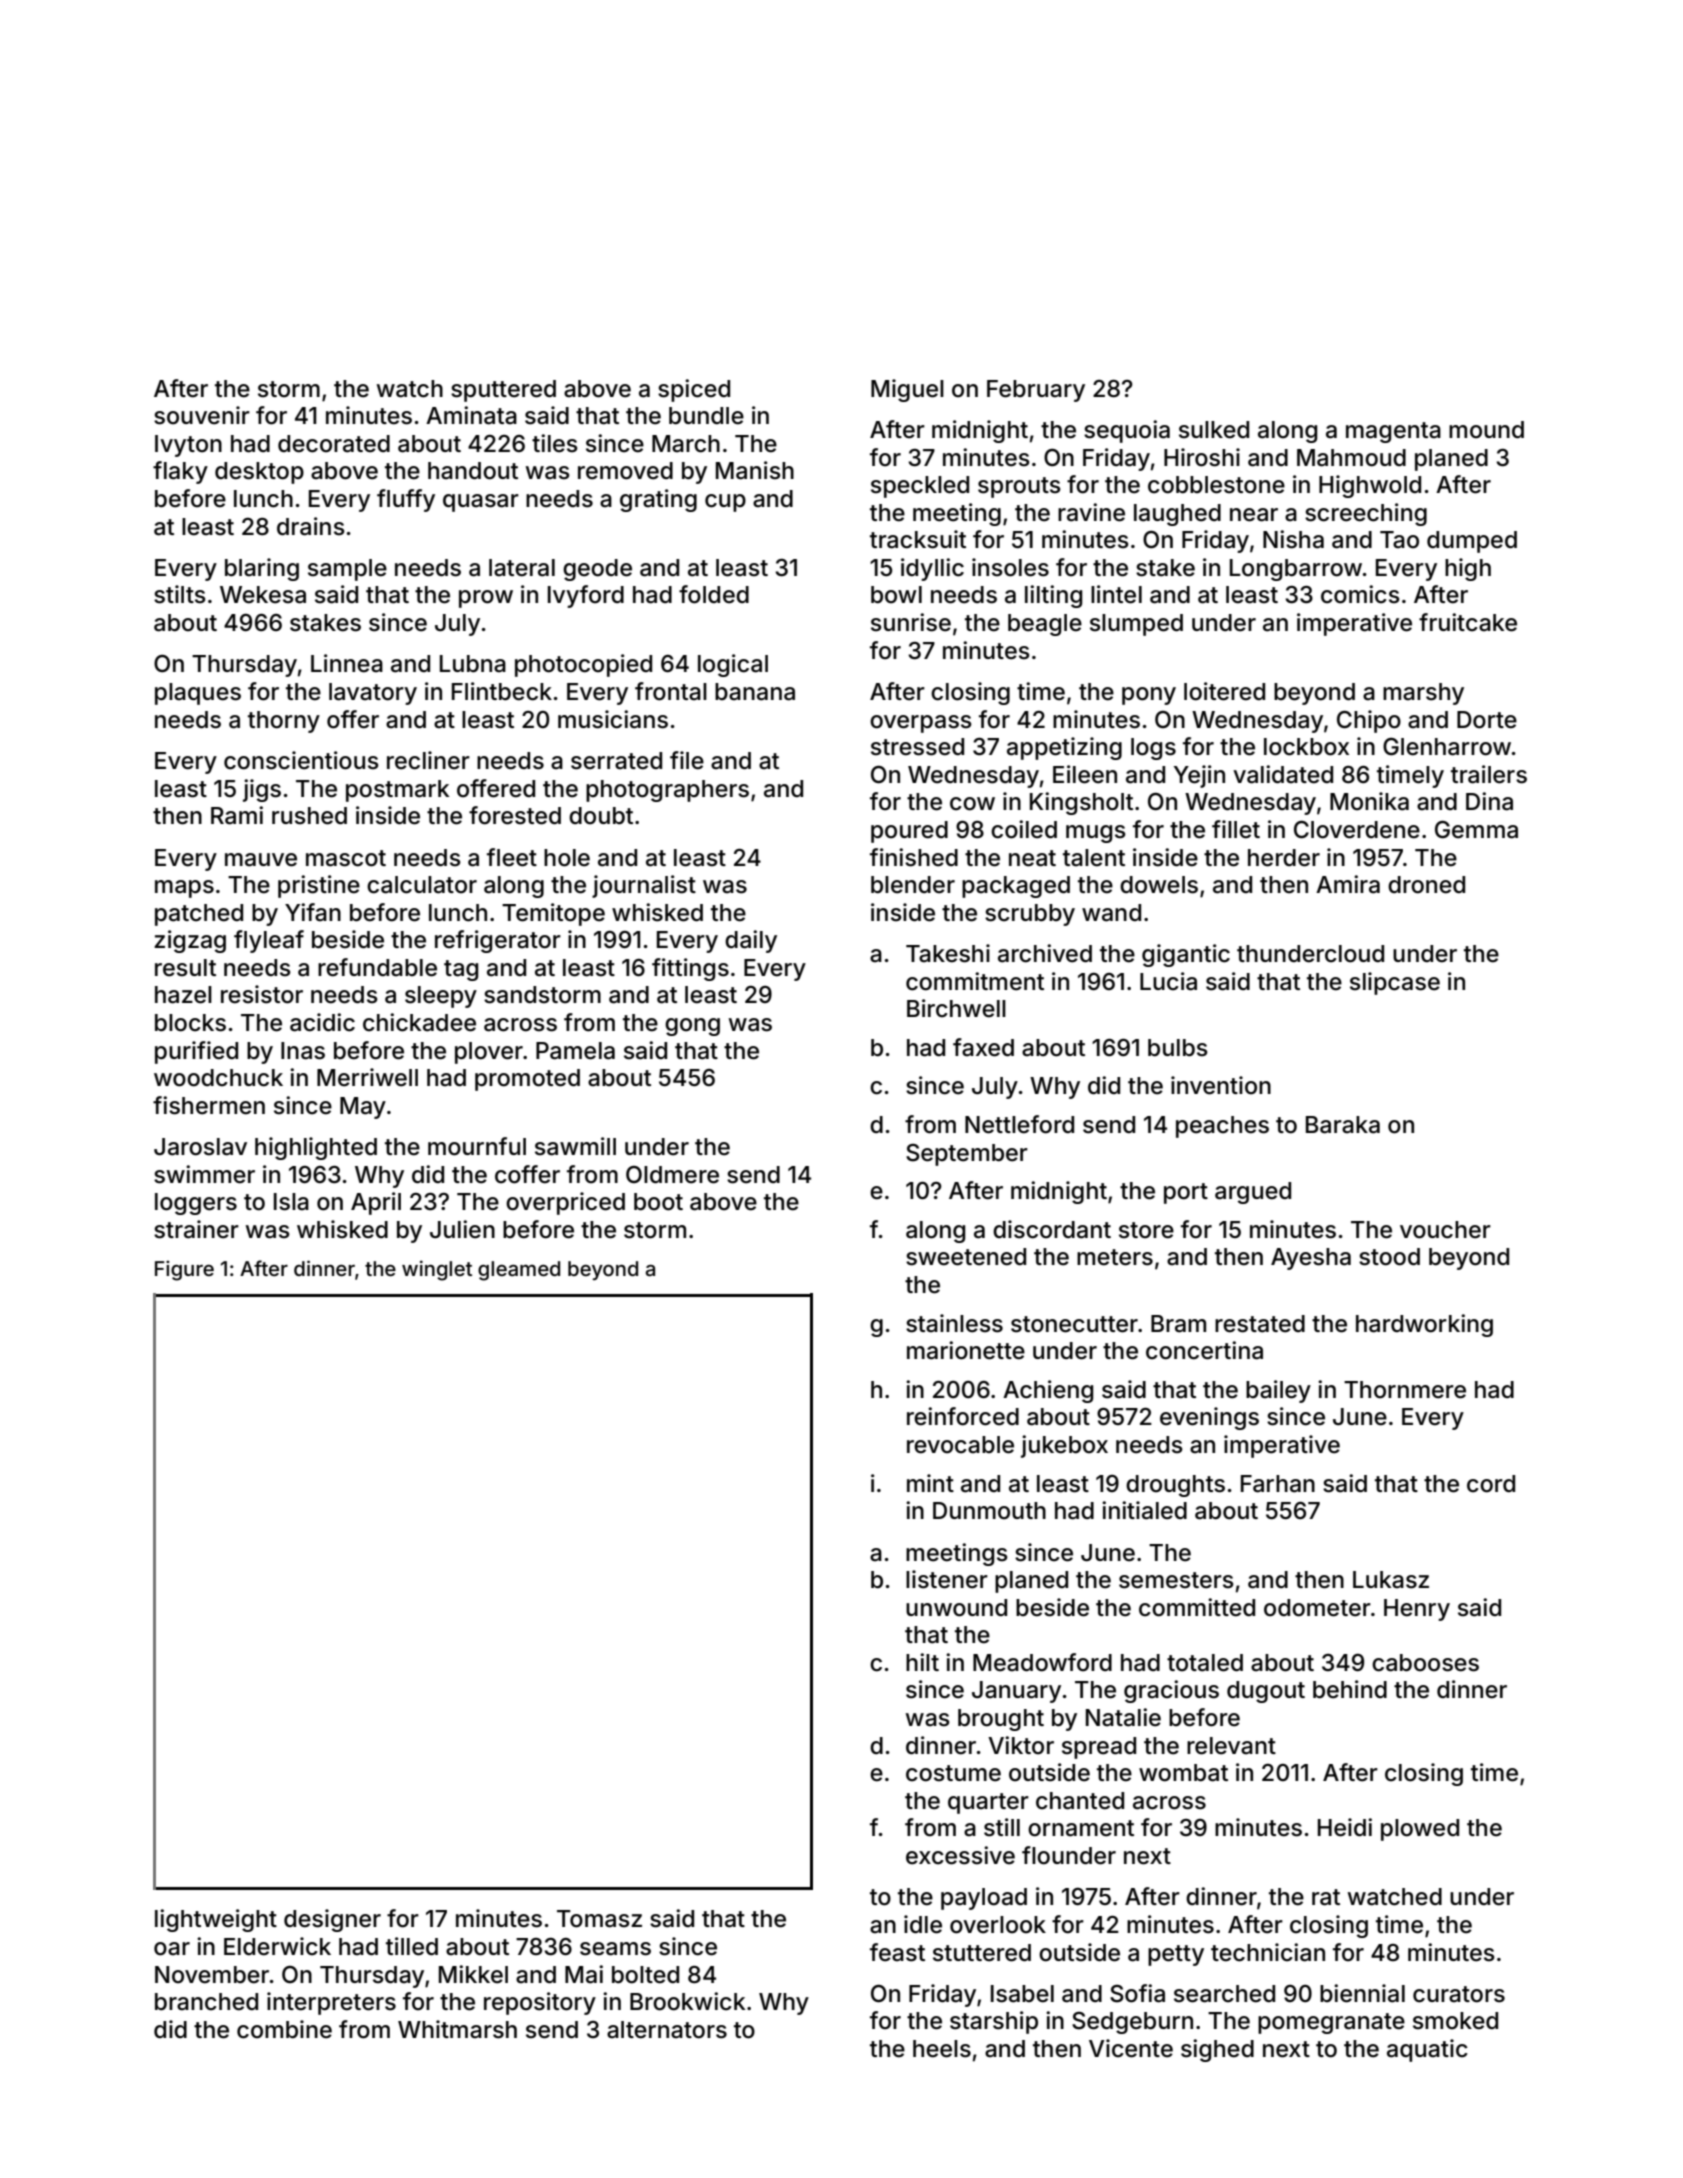 The height and width of the screenshot is (2178, 1683). What do you see at coordinates (412, 1946) in the screenshot?
I see `tilled` at bounding box center [412, 1946].
